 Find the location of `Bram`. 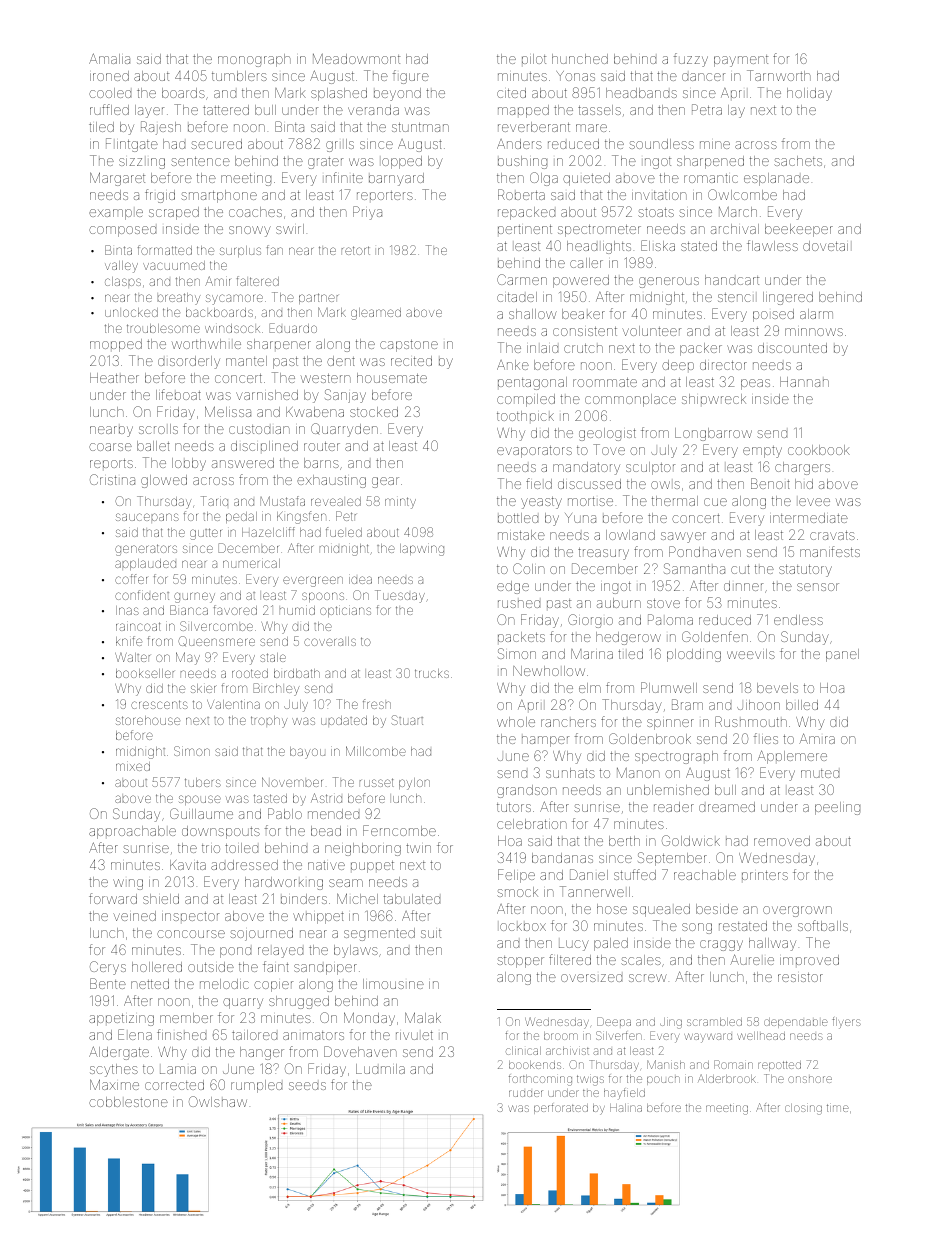

Bram is located at coordinates (687, 704).
